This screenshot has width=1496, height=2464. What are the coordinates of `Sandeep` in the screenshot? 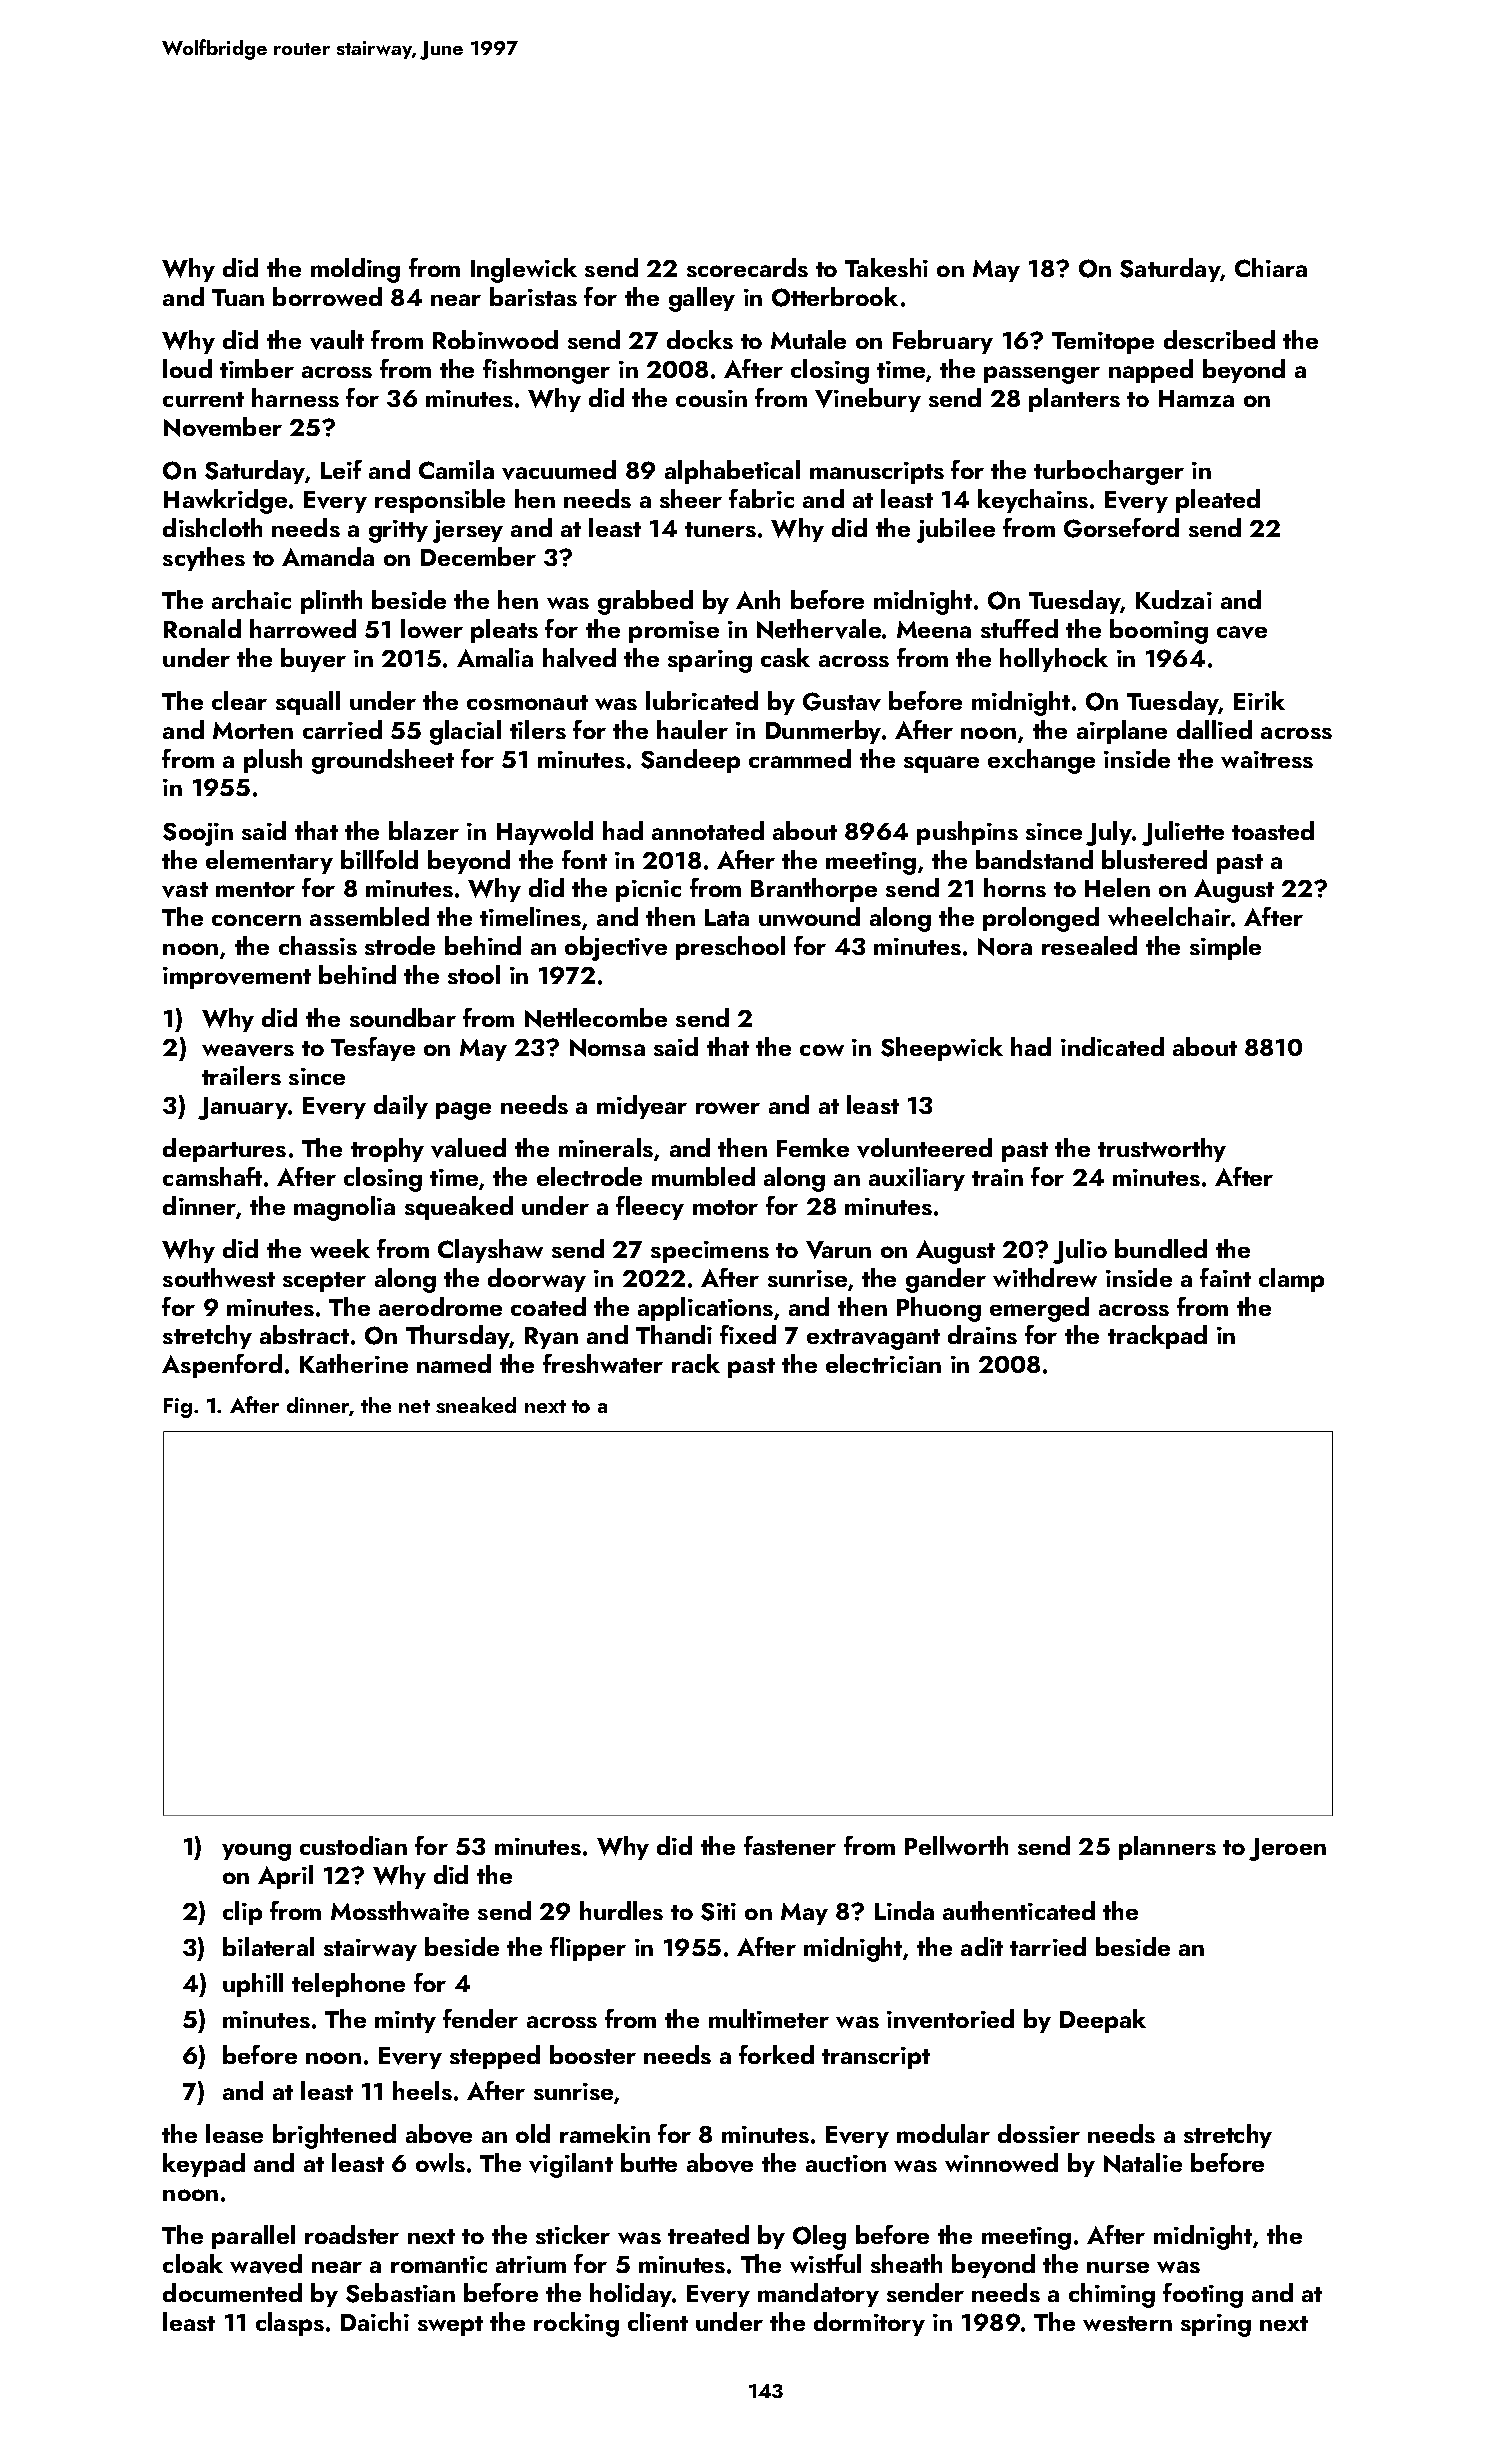 It's located at (690, 761).
